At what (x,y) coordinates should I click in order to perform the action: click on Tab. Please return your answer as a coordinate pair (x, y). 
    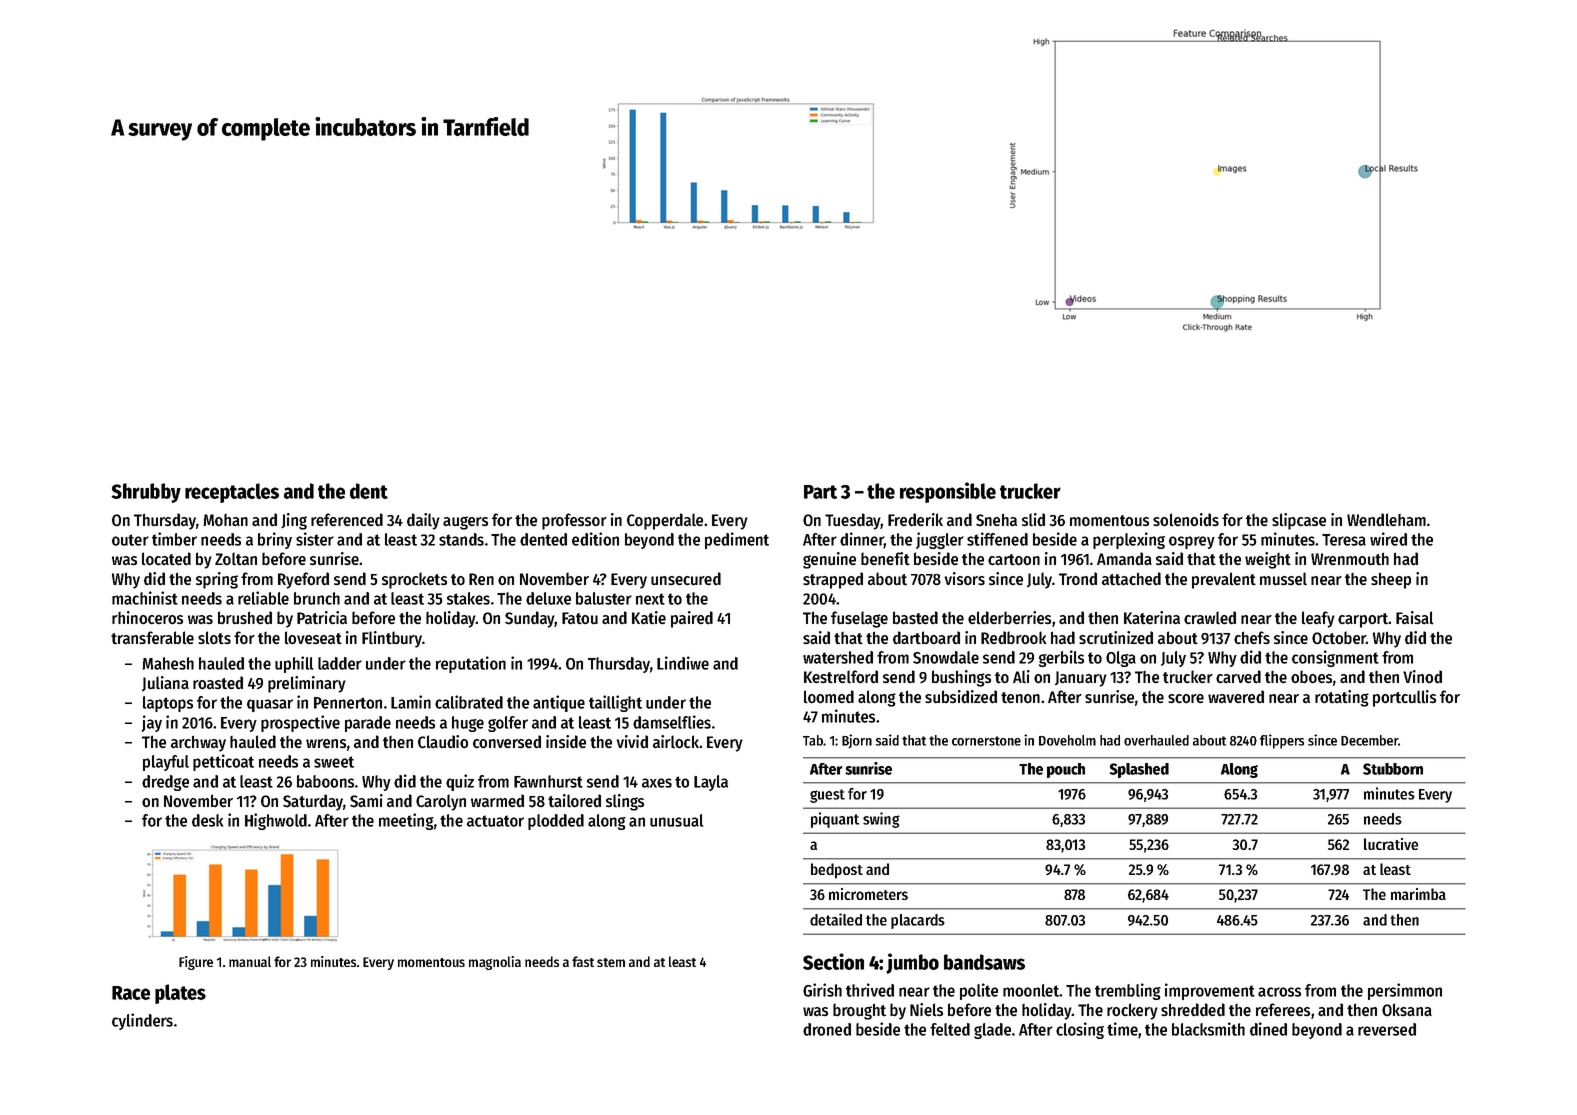
    Looking at the image, I should click on (813, 740).
